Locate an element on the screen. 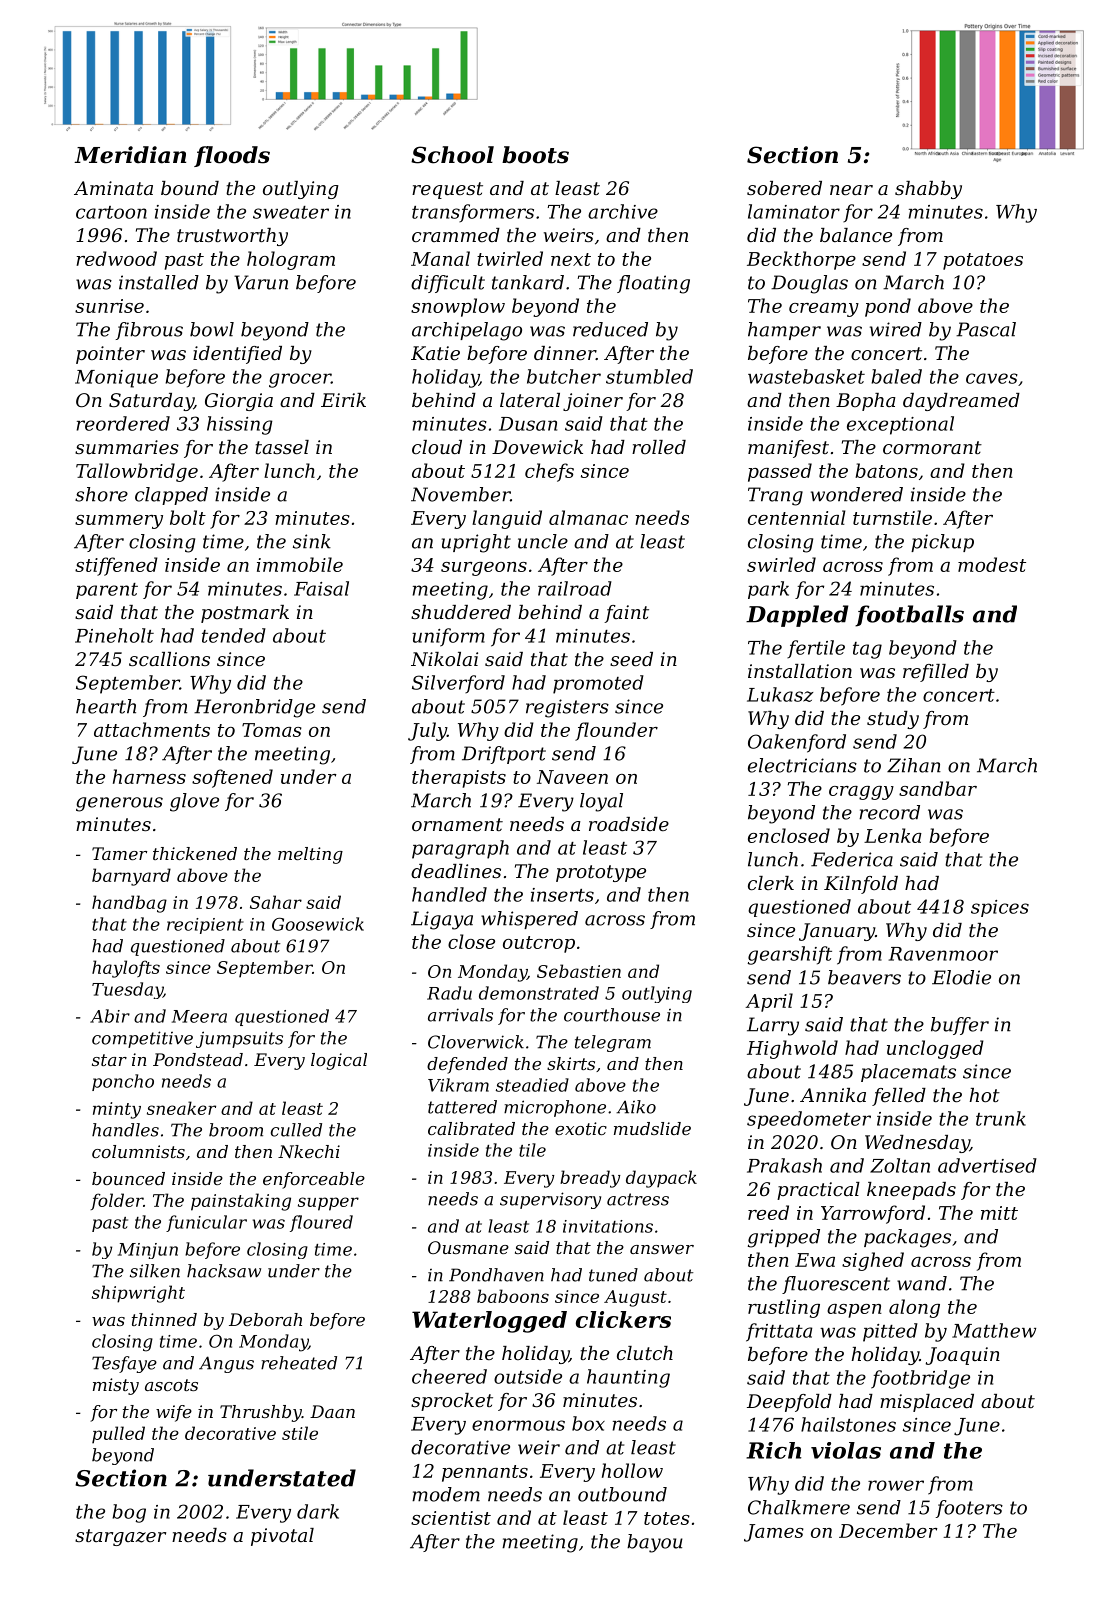 The image size is (1115, 1615). aspen is located at coordinates (854, 1311).
